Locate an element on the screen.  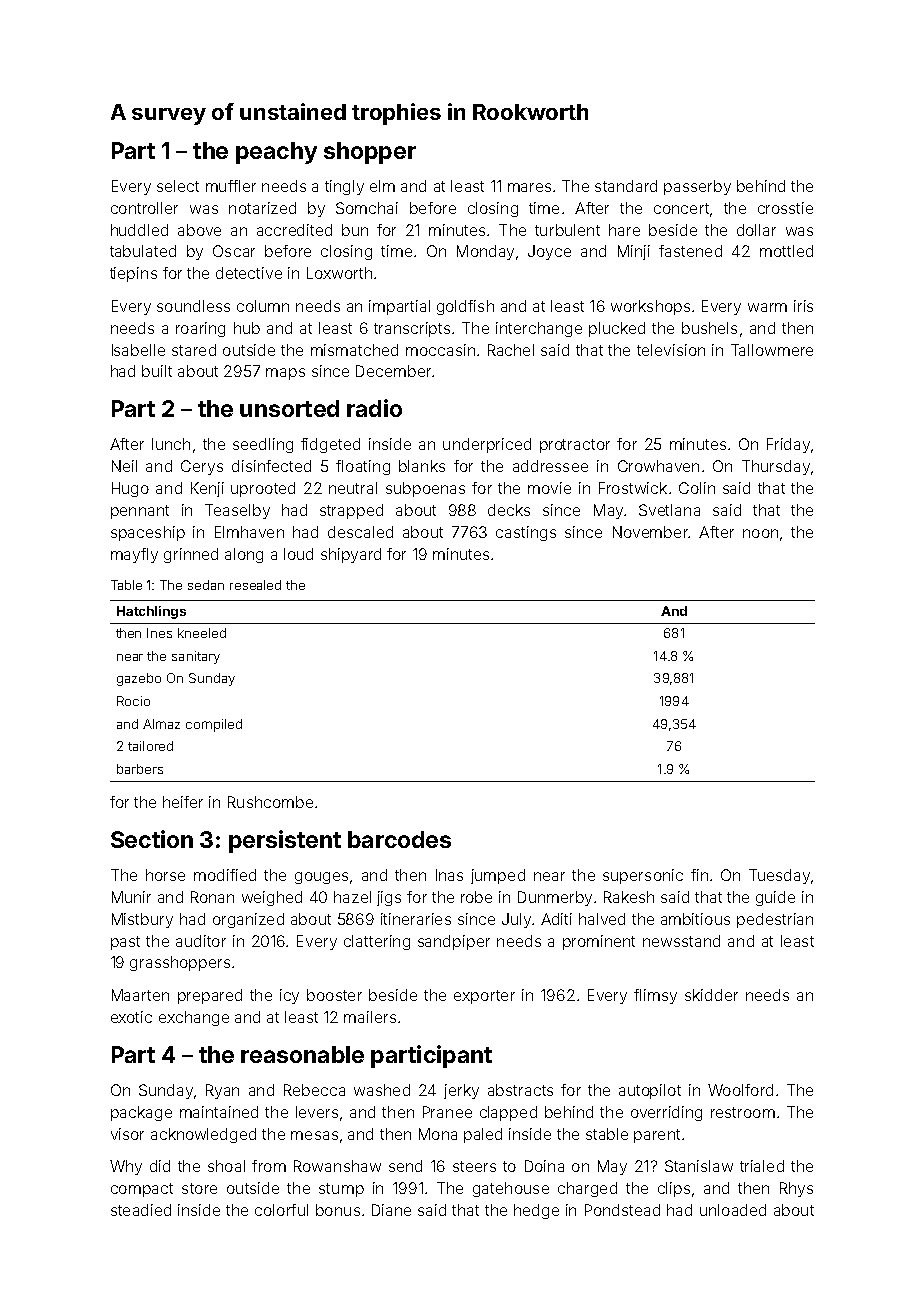
Tallowmere is located at coordinates (772, 350).
